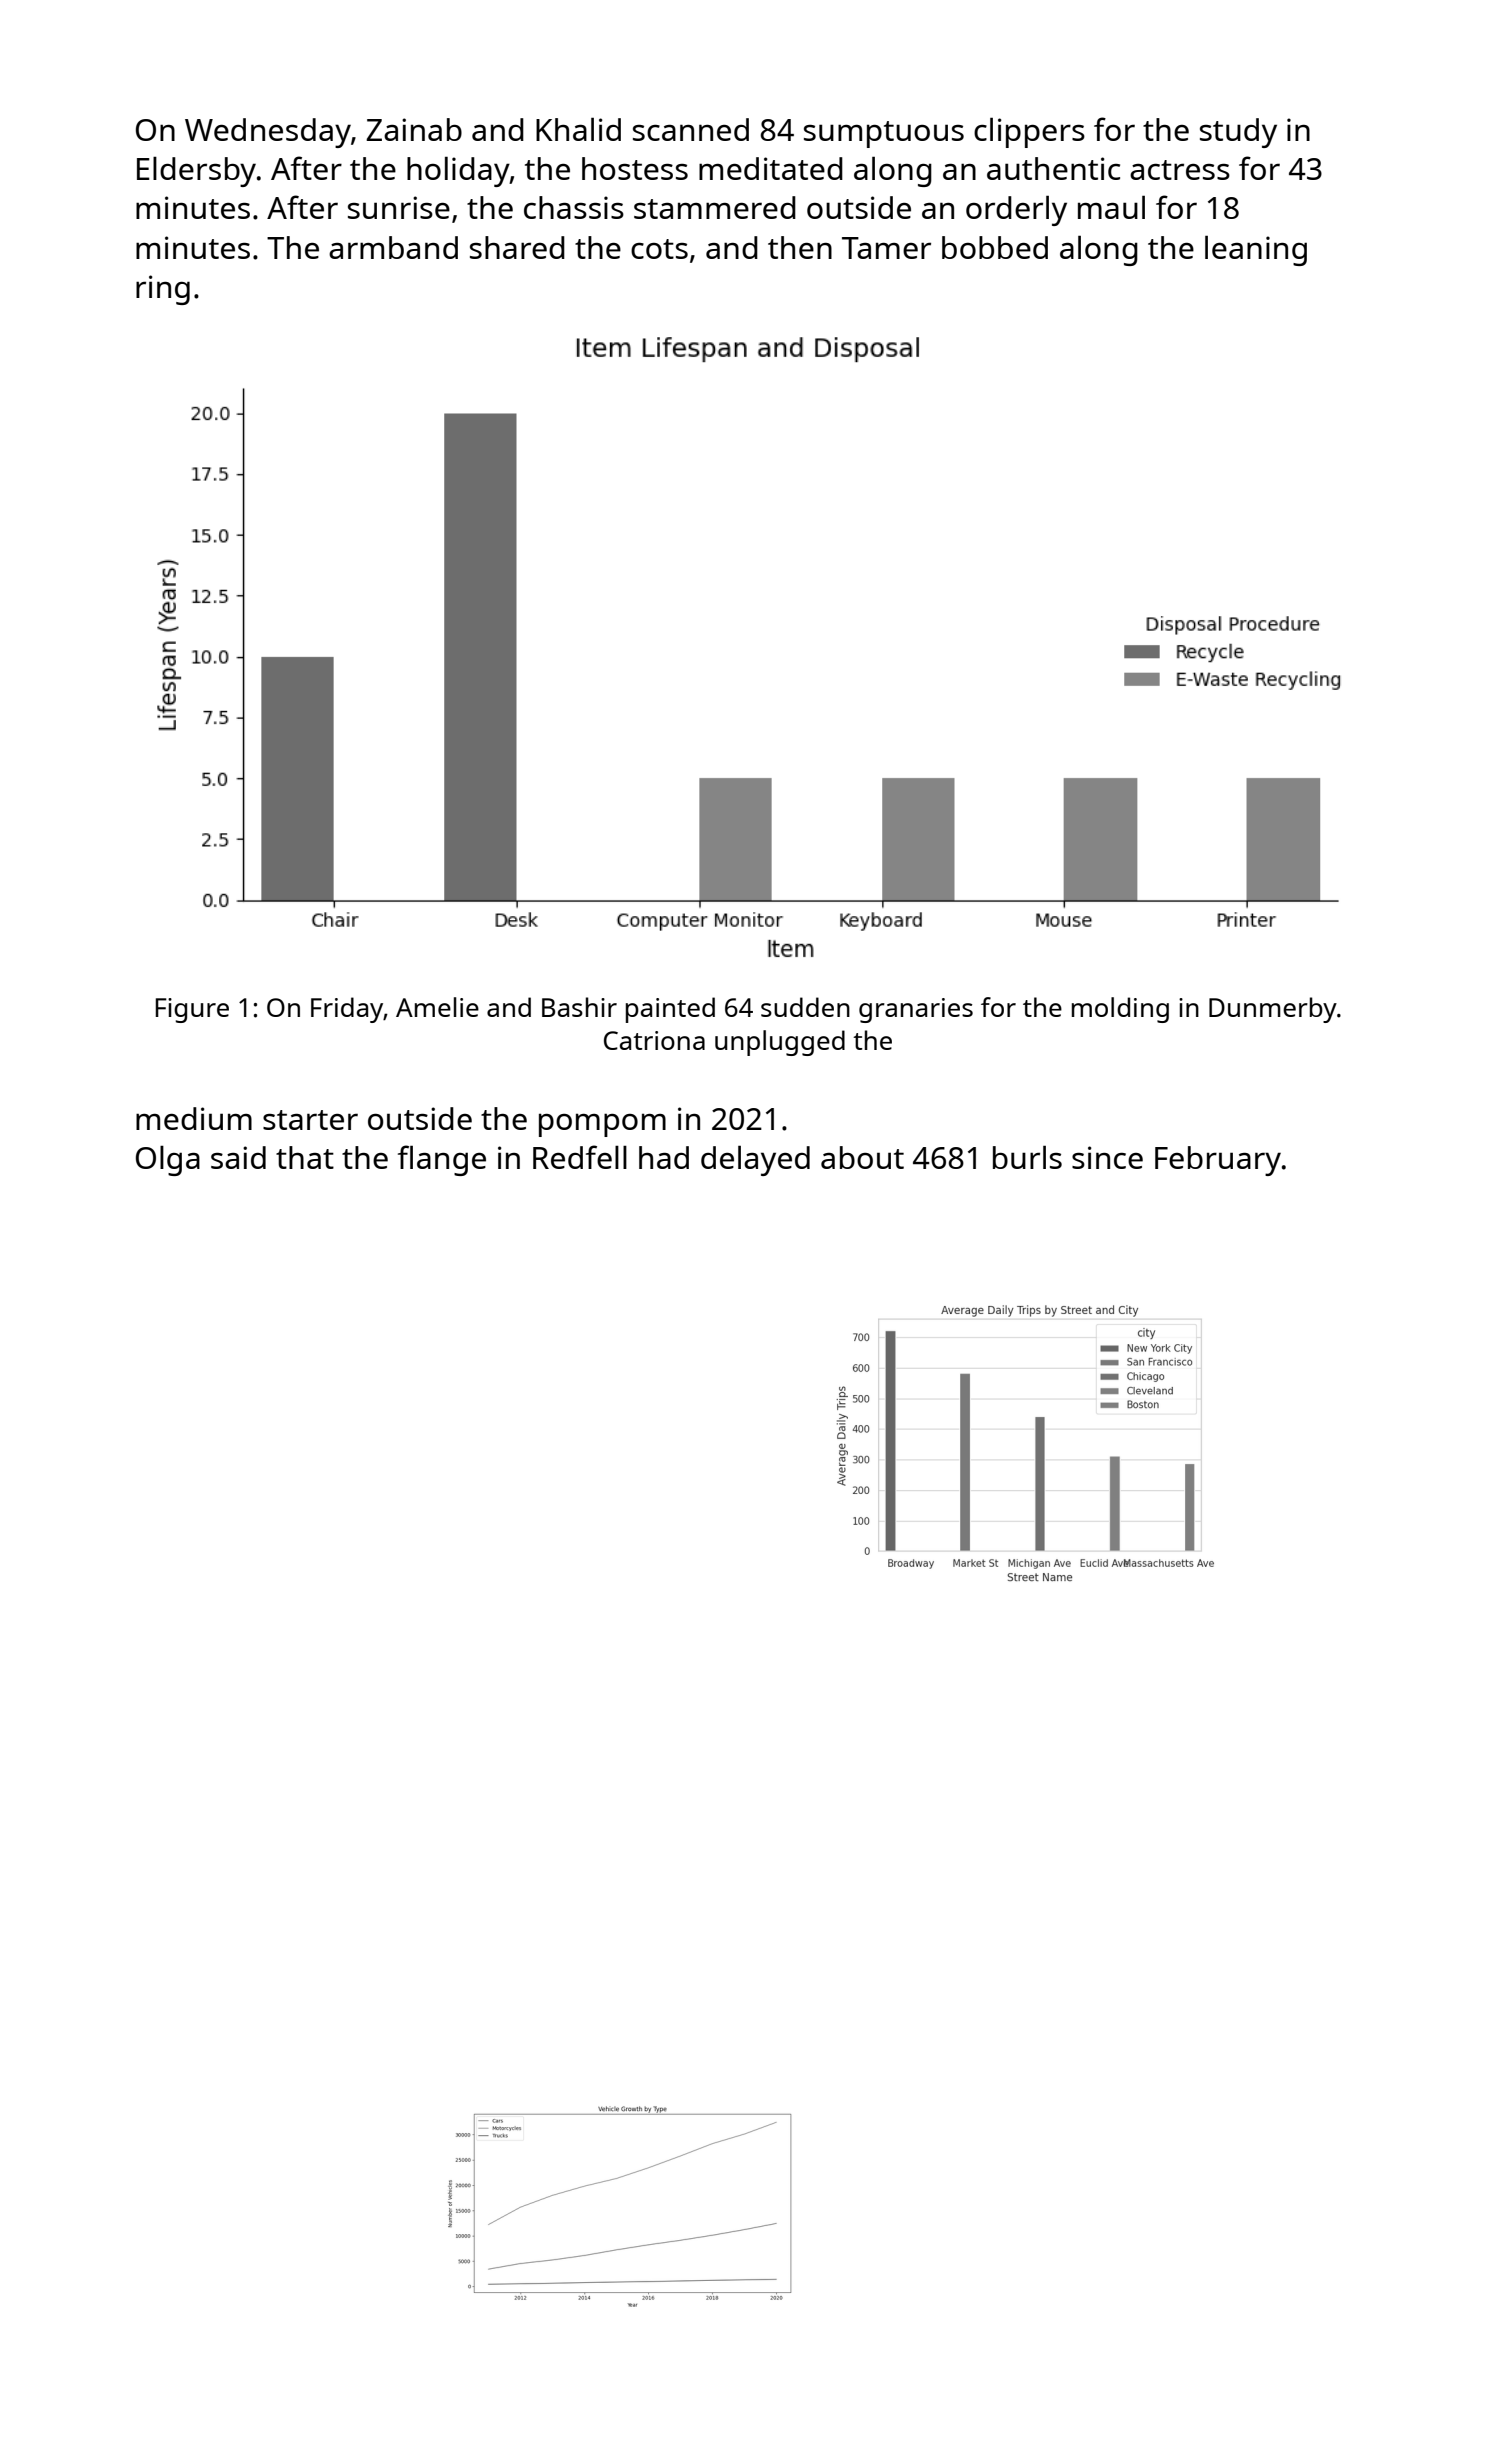 This screenshot has height=2464, width=1496. I want to click on scanned, so click(691, 129).
